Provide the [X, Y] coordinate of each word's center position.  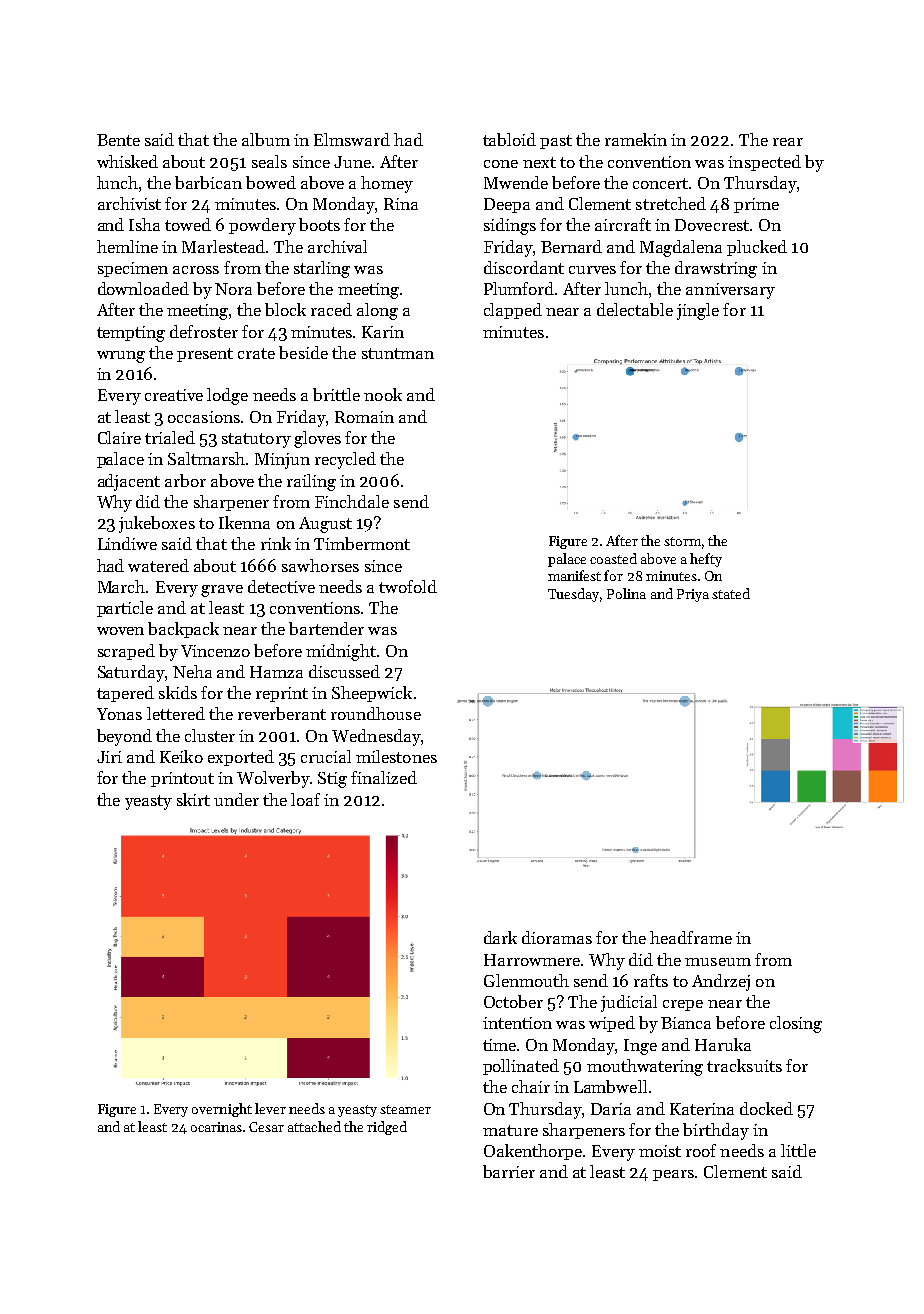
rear [788, 142]
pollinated [521, 1067]
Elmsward [352, 139]
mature [510, 1130]
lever [270, 1108]
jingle [698, 311]
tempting [131, 334]
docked [766, 1108]
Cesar [266, 1127]
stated [731, 593]
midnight [341, 652]
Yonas [119, 714]
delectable [635, 309]
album [266, 139]
